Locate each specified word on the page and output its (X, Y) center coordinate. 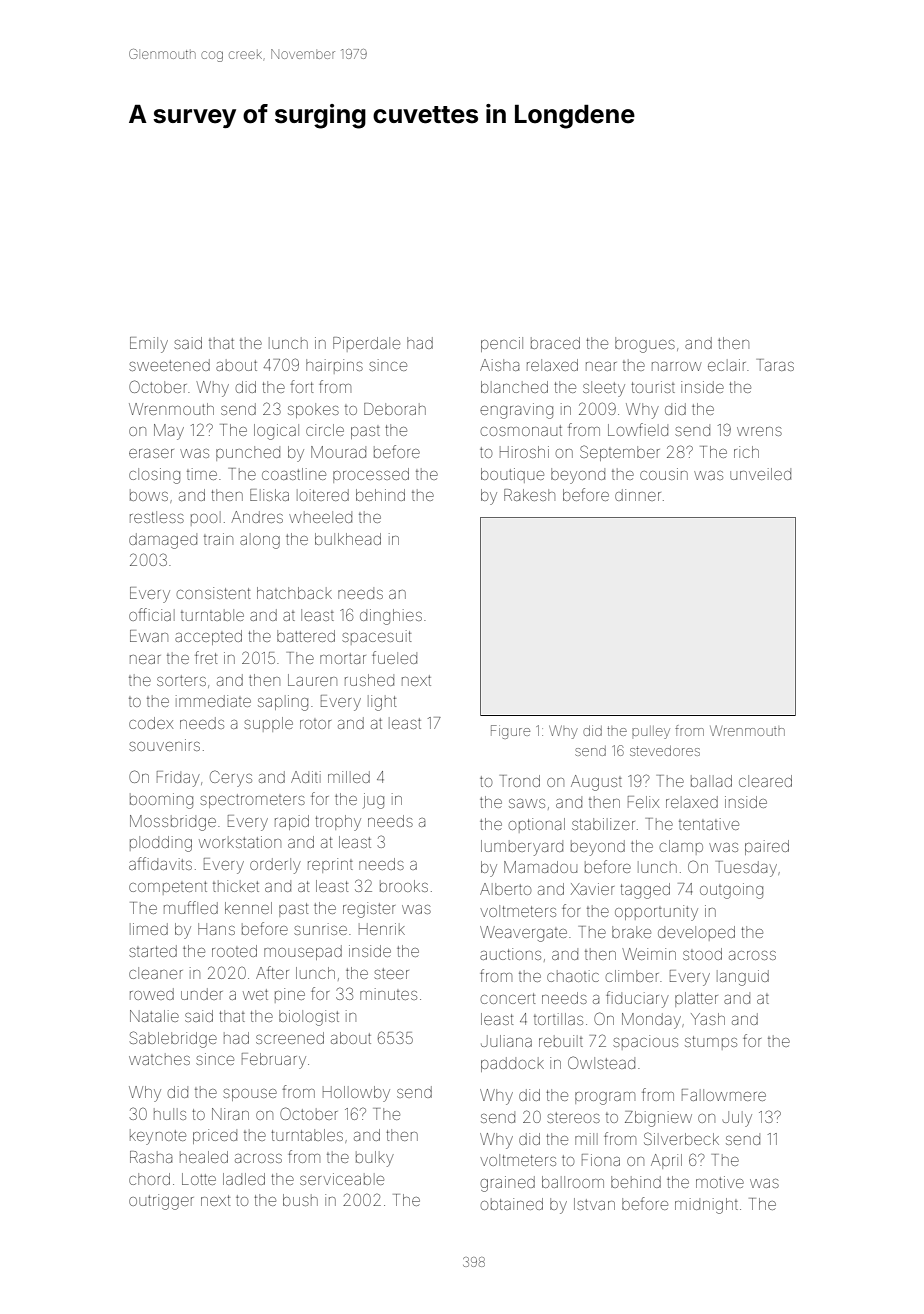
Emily (149, 345)
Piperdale (366, 344)
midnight (706, 1206)
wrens (759, 431)
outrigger (161, 1202)
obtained (512, 1204)
